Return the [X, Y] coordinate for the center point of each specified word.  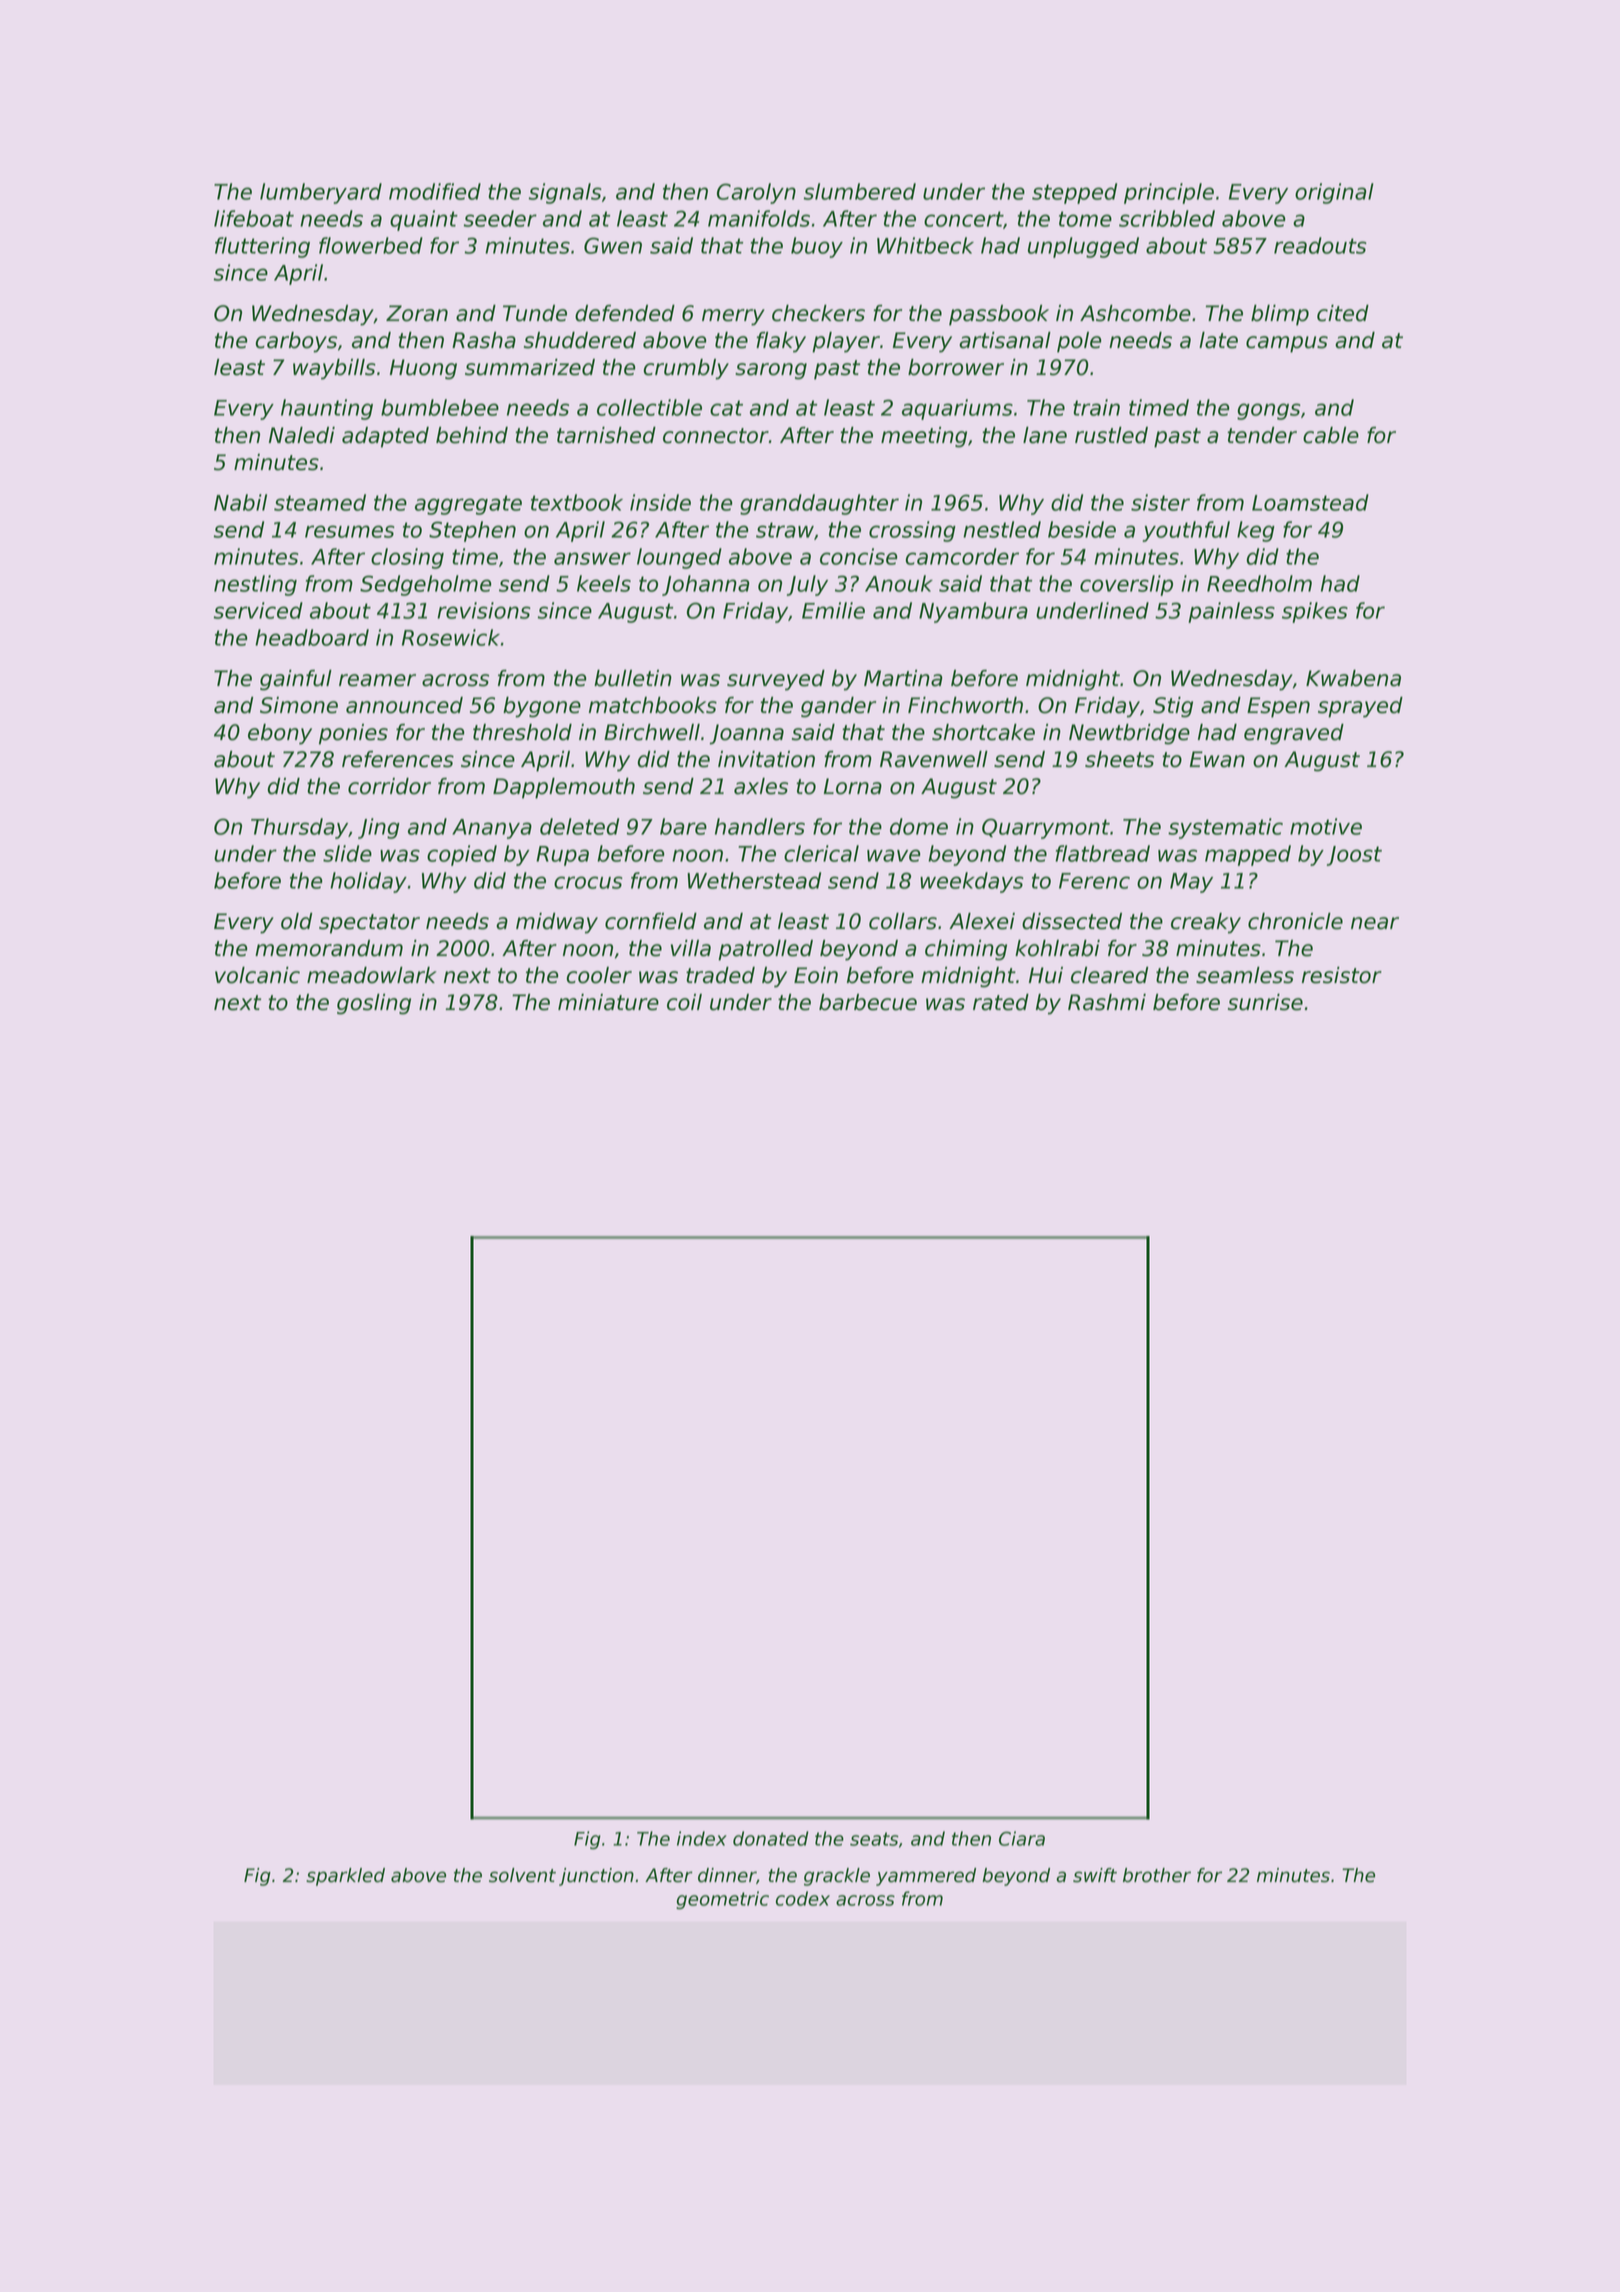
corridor [389, 786]
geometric [722, 1900]
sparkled [345, 1877]
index [702, 1838]
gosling [374, 1004]
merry [733, 317]
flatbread [1102, 853]
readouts [1320, 245]
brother [1157, 1875]
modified [435, 191]
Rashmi [1107, 1002]
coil [684, 1002]
